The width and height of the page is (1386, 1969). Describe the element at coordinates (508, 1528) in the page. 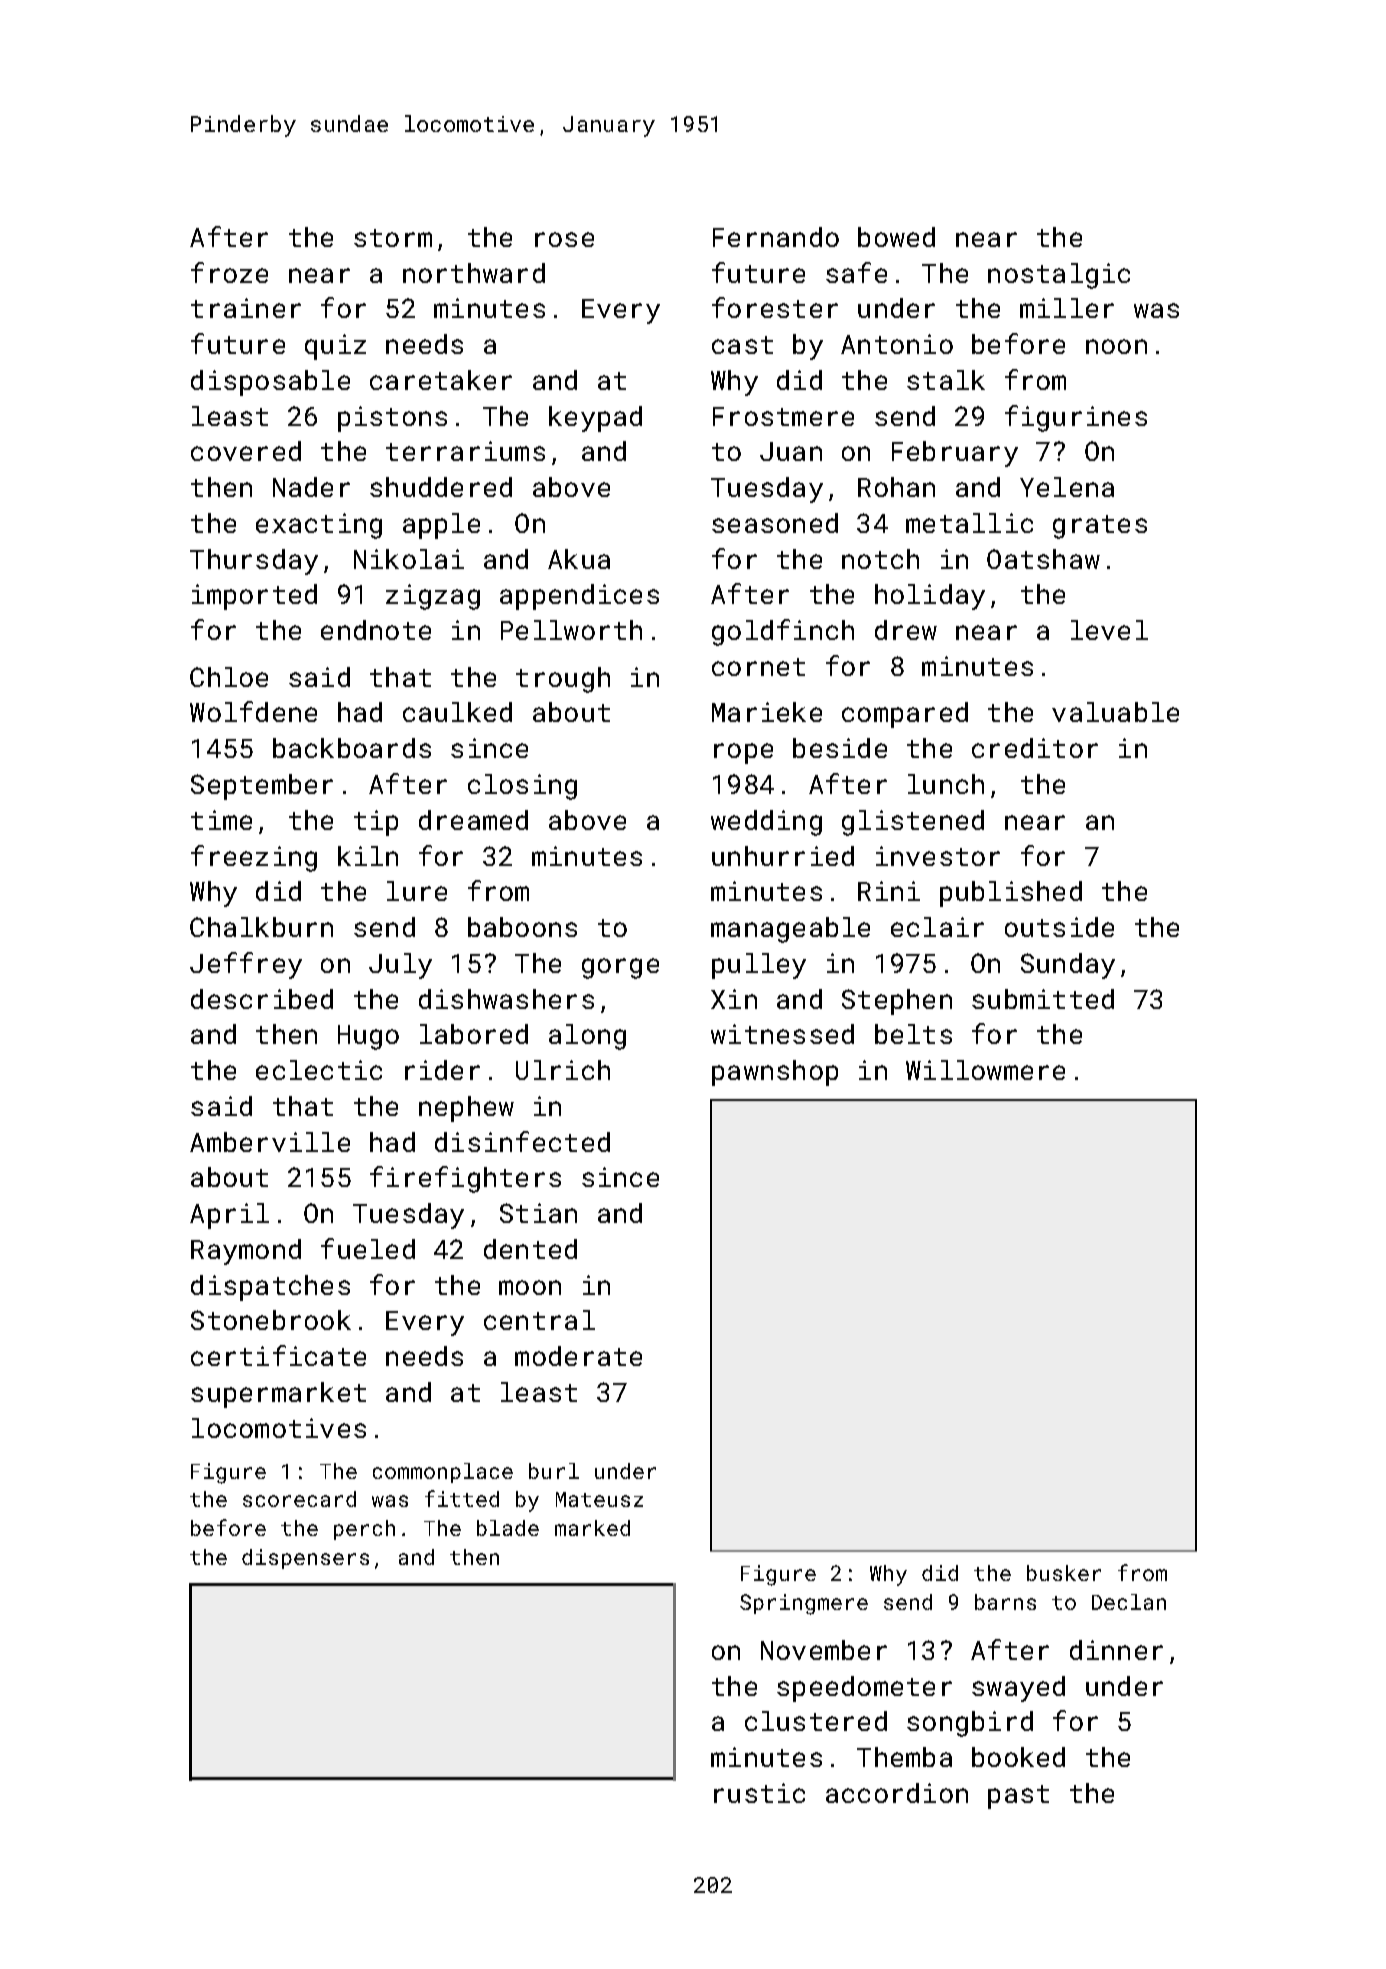

I see `blade` at that location.
